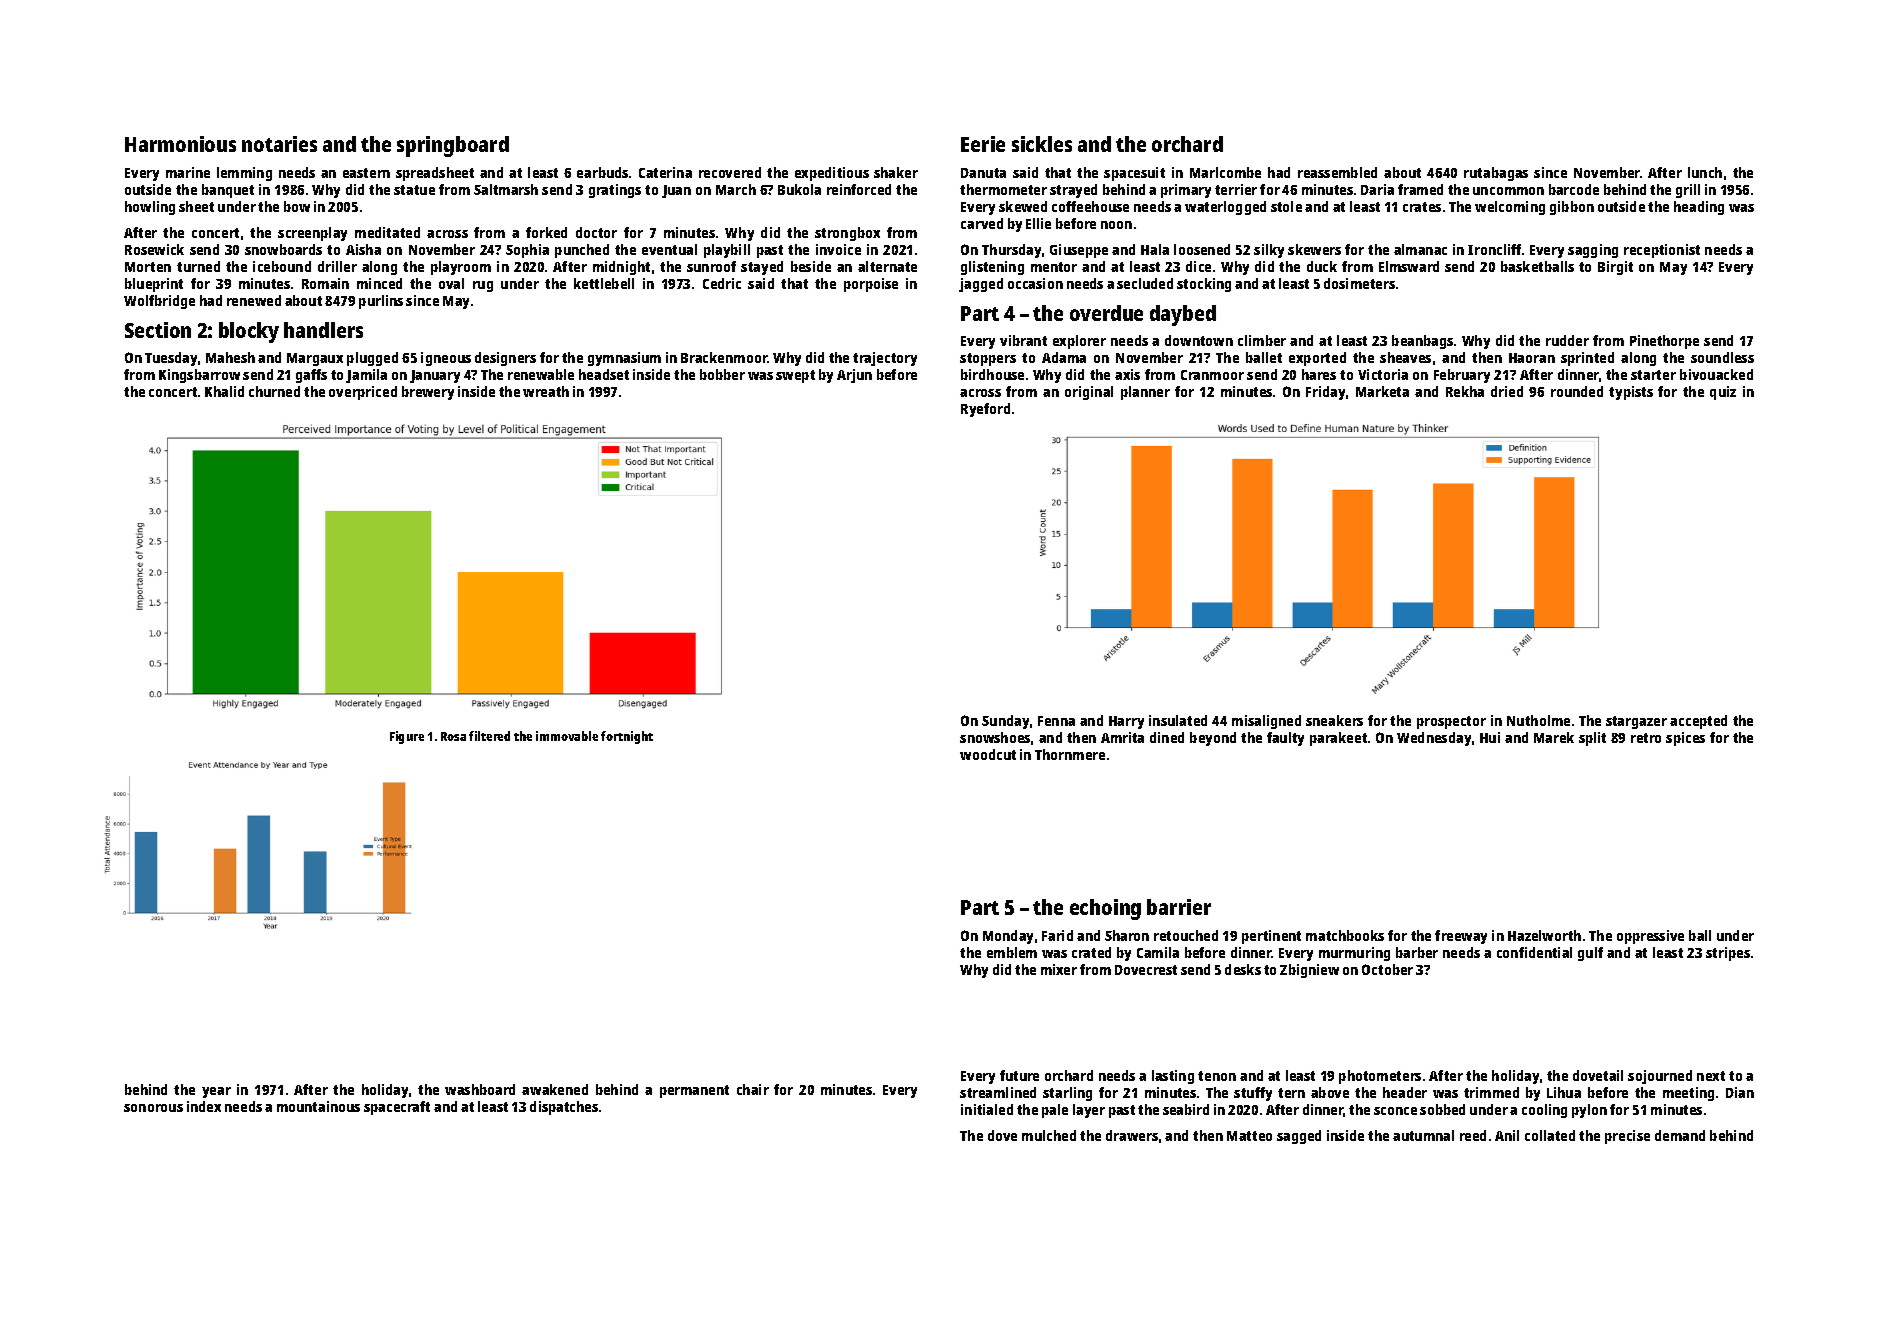  What do you see at coordinates (983, 144) in the screenshot?
I see `Eerie` at bounding box center [983, 144].
